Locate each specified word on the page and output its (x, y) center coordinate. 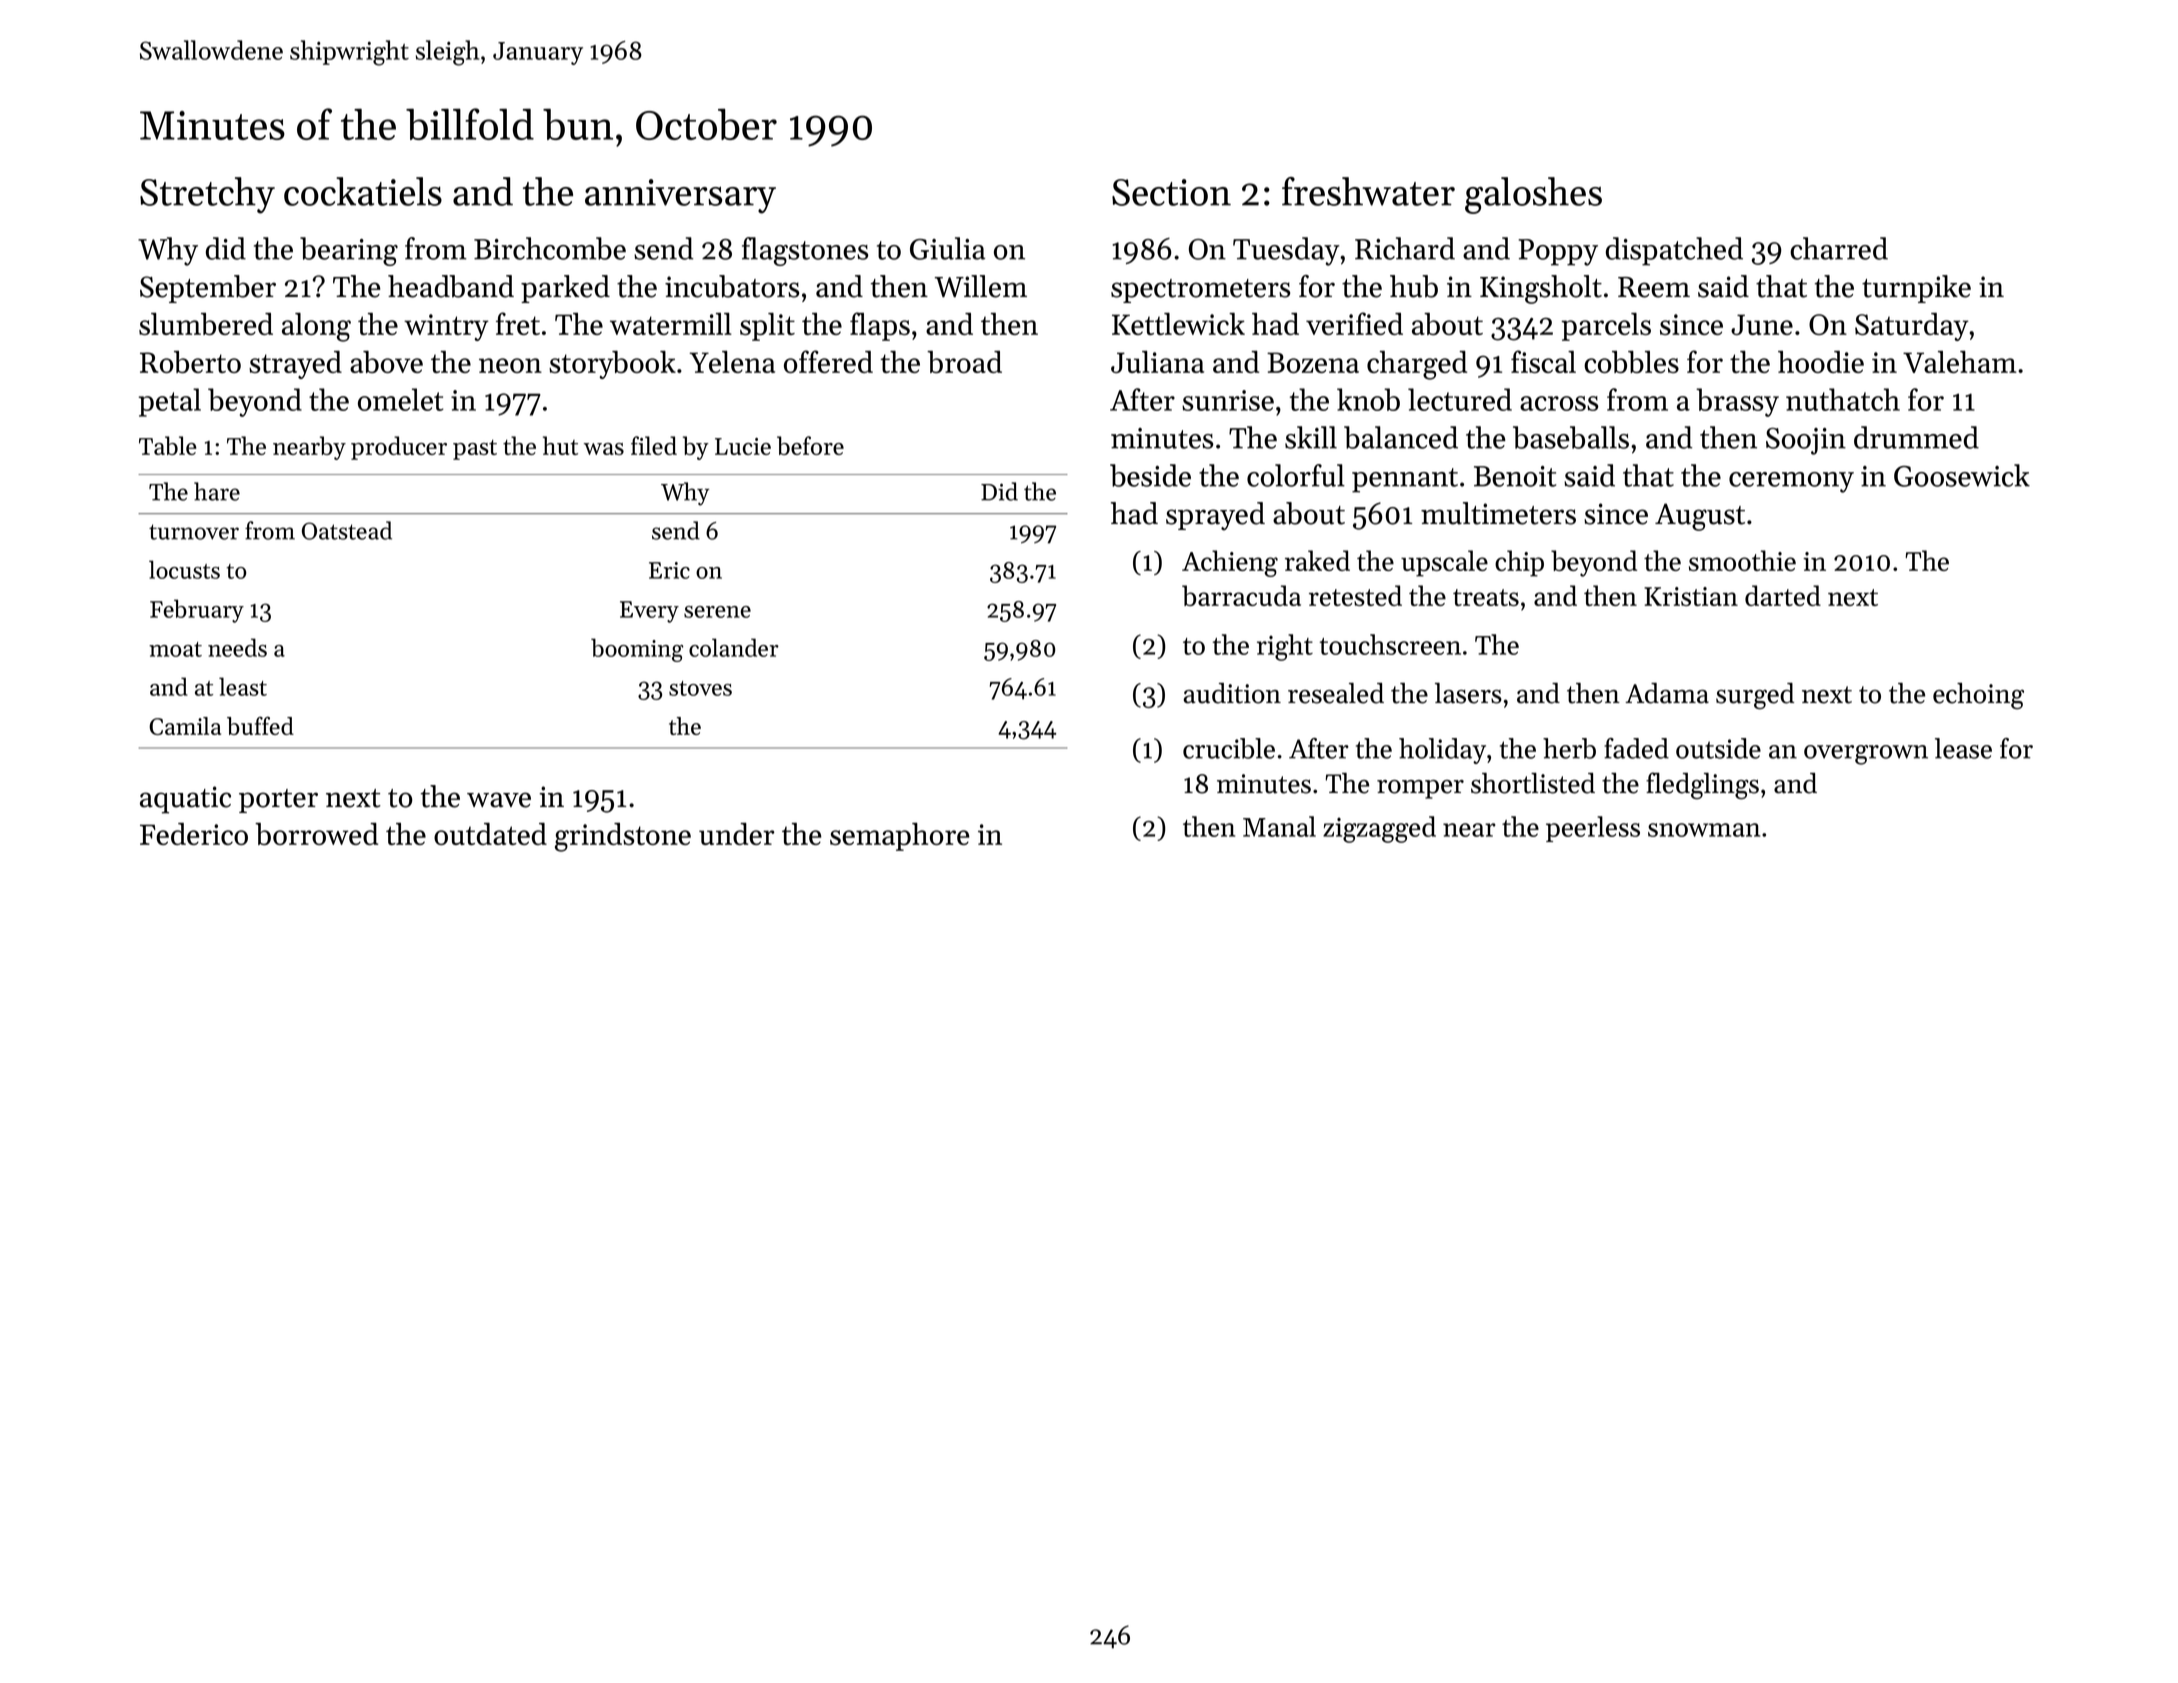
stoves (700, 688)
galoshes (1533, 195)
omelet (401, 399)
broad (964, 362)
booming (637, 650)
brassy (1737, 402)
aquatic (185, 800)
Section (1171, 192)
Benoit (1515, 476)
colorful (1296, 475)
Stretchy (207, 195)
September (208, 289)
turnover (194, 532)
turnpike (1916, 289)
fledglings (1702, 785)
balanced (1401, 437)
